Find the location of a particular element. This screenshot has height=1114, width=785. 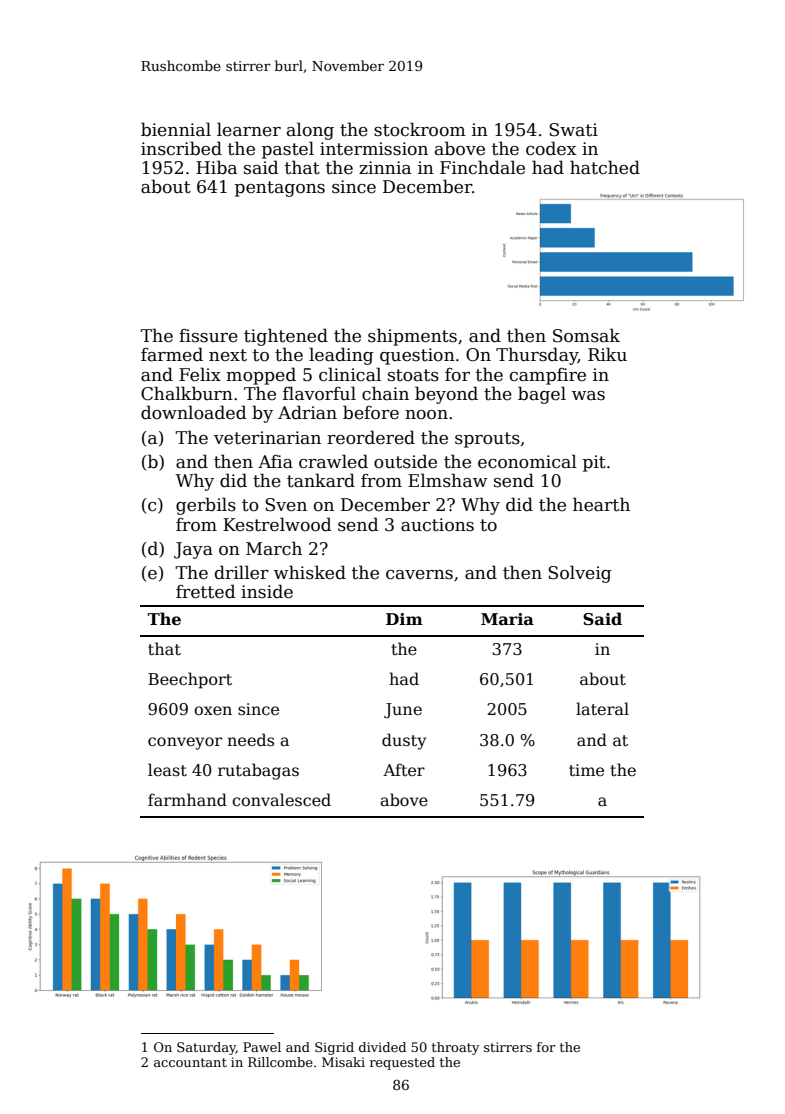

farmhand is located at coordinates (187, 800).
